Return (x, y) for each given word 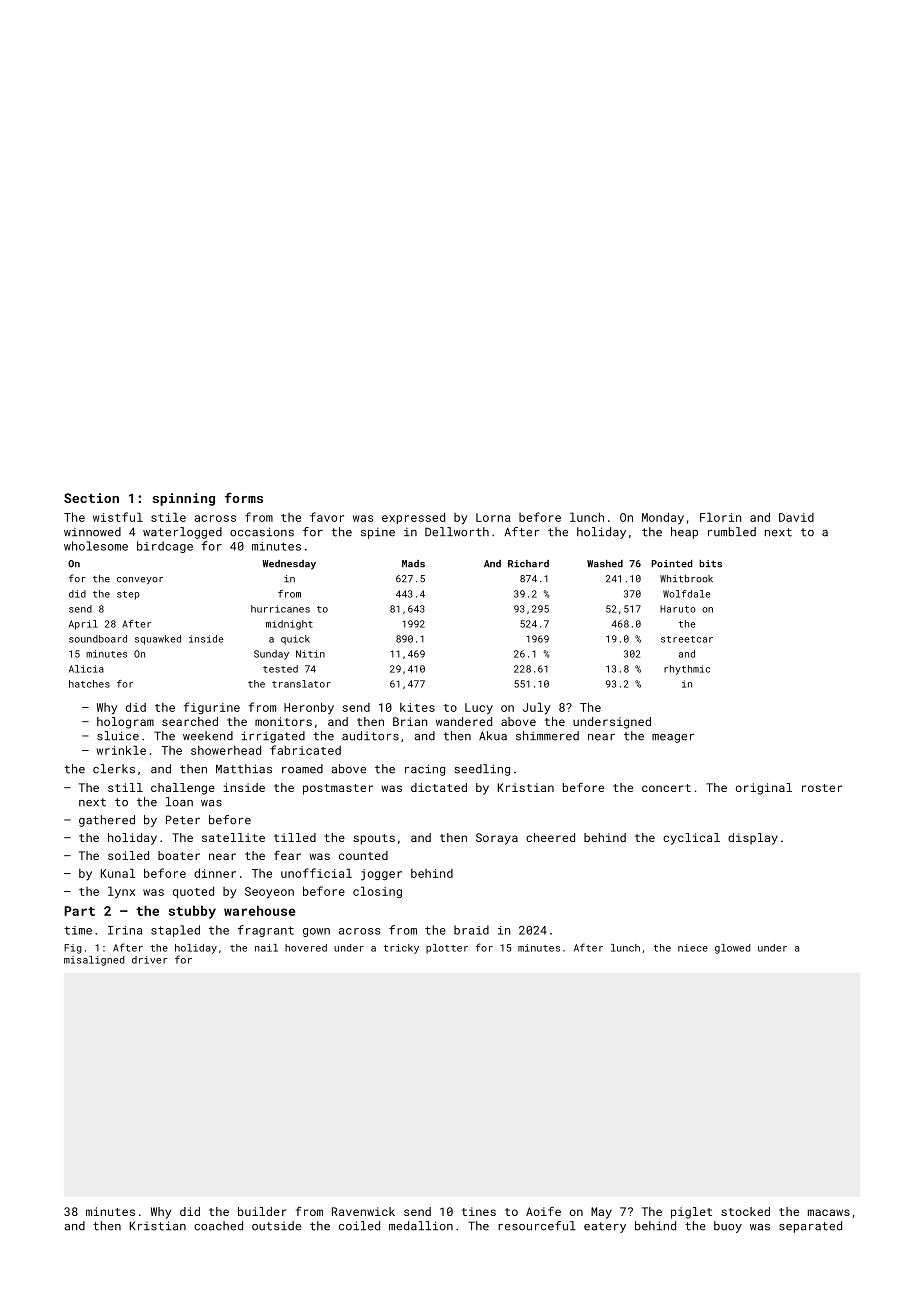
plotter (447, 949)
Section (91, 498)
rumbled (732, 532)
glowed (732, 949)
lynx (121, 892)
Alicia (86, 669)
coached (218, 1226)
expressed (413, 518)
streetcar (687, 639)
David (796, 517)
